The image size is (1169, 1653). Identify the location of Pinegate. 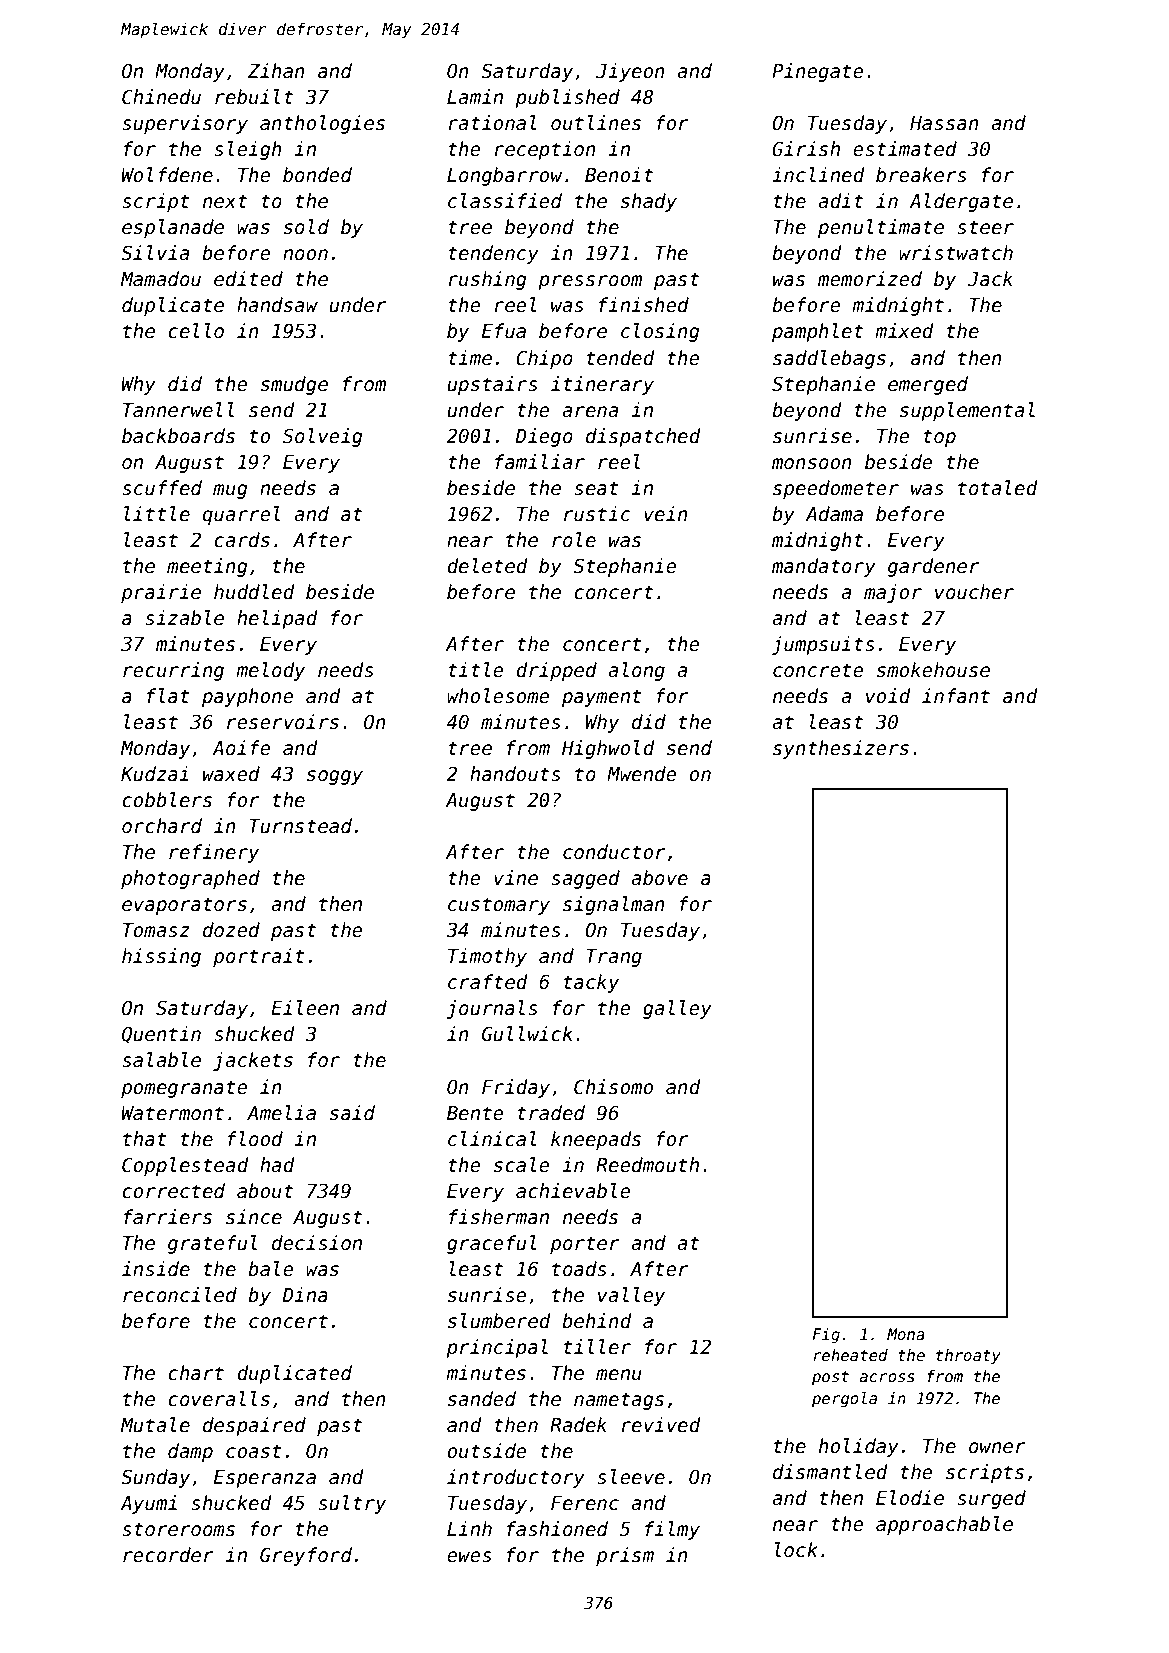
(818, 72).
